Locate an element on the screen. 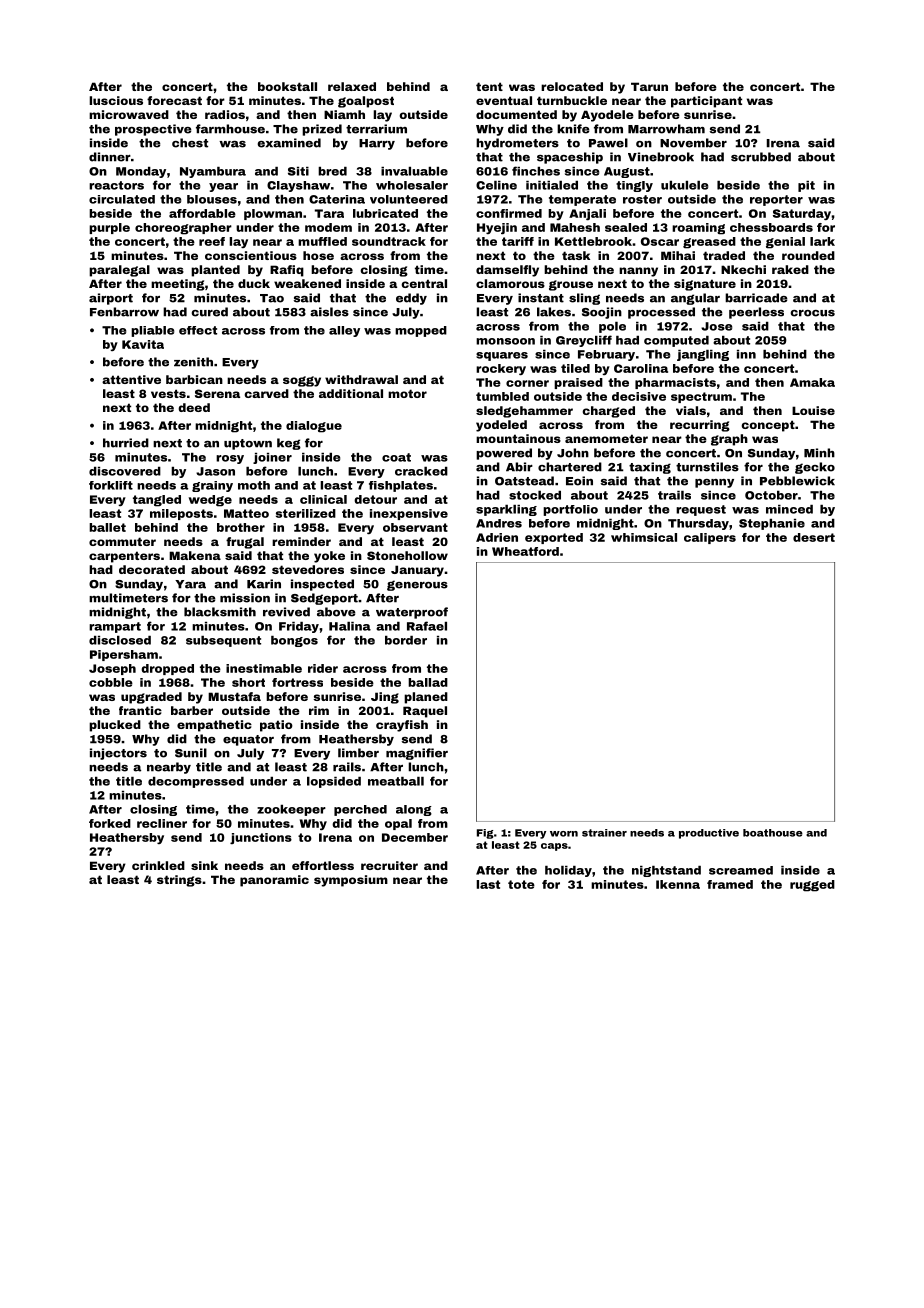  taxing is located at coordinates (650, 468).
